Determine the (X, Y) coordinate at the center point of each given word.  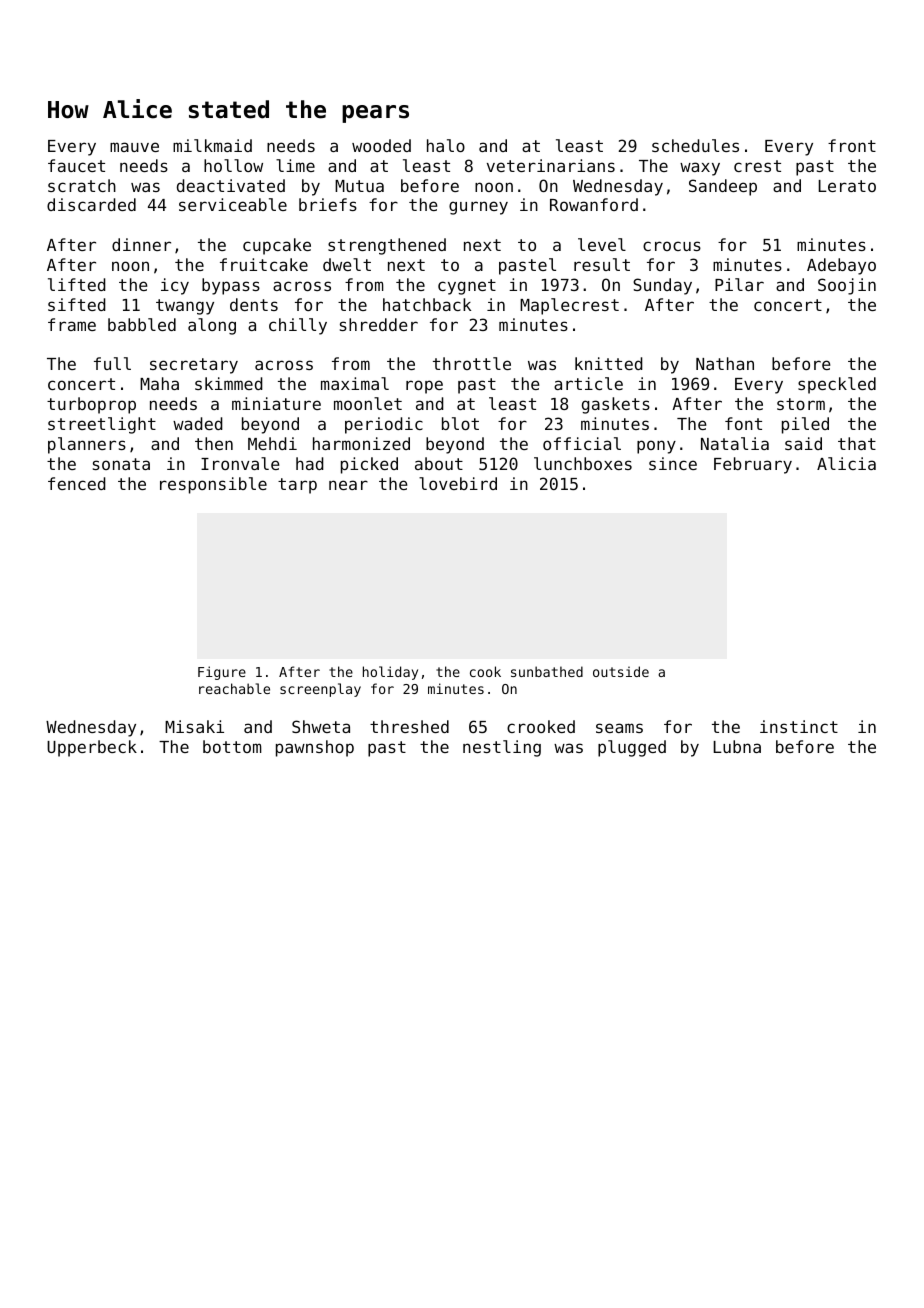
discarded (91, 204)
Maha (159, 383)
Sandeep (723, 187)
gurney (478, 208)
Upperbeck (92, 748)
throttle (472, 363)
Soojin (847, 286)
